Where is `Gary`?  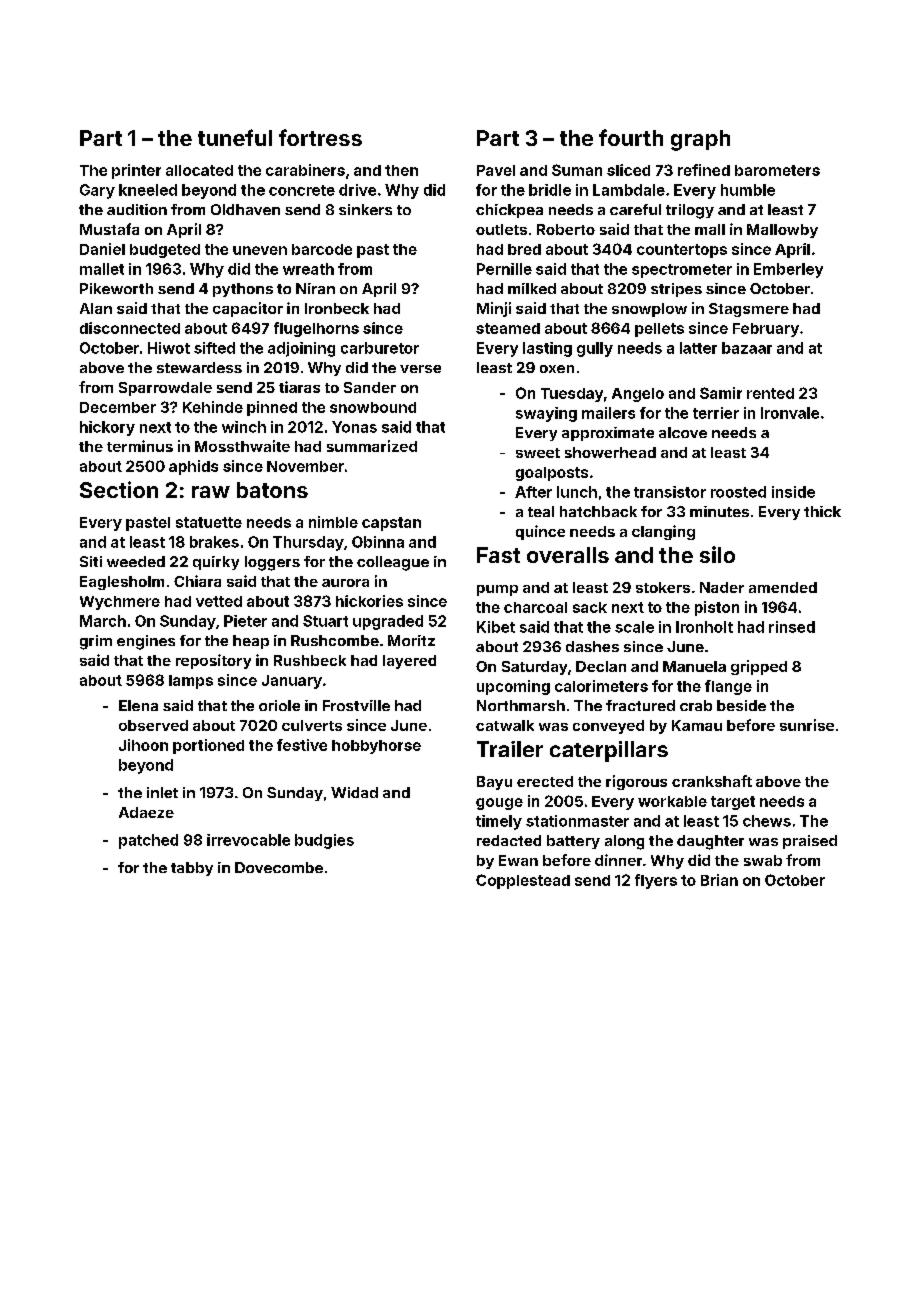
Gary is located at coordinates (97, 191).
